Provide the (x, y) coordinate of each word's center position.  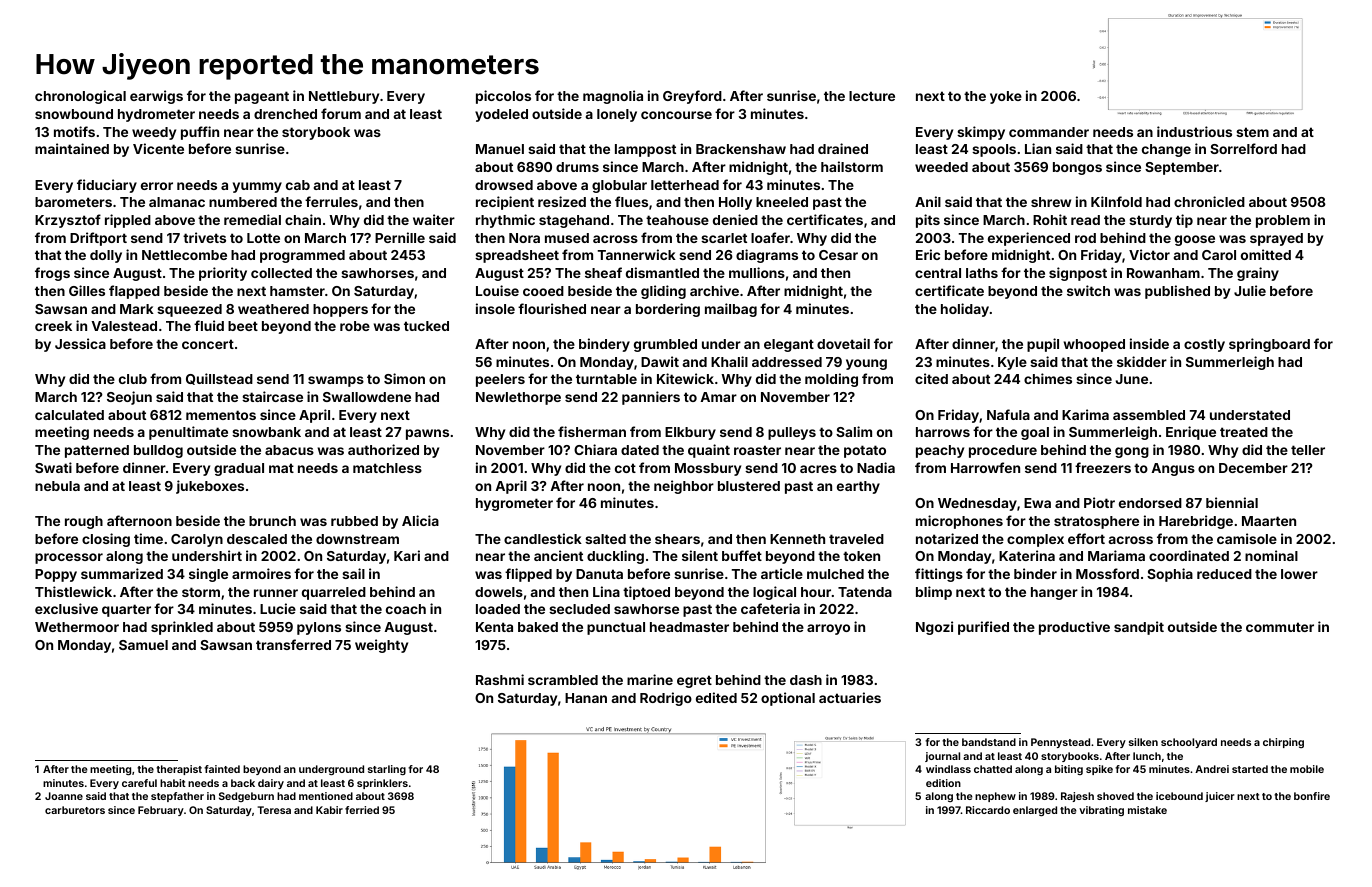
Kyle (1012, 363)
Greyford (692, 97)
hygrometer (514, 504)
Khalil (729, 361)
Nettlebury (344, 97)
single (208, 575)
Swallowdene (367, 397)
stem (1252, 132)
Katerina (1027, 555)
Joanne (64, 796)
